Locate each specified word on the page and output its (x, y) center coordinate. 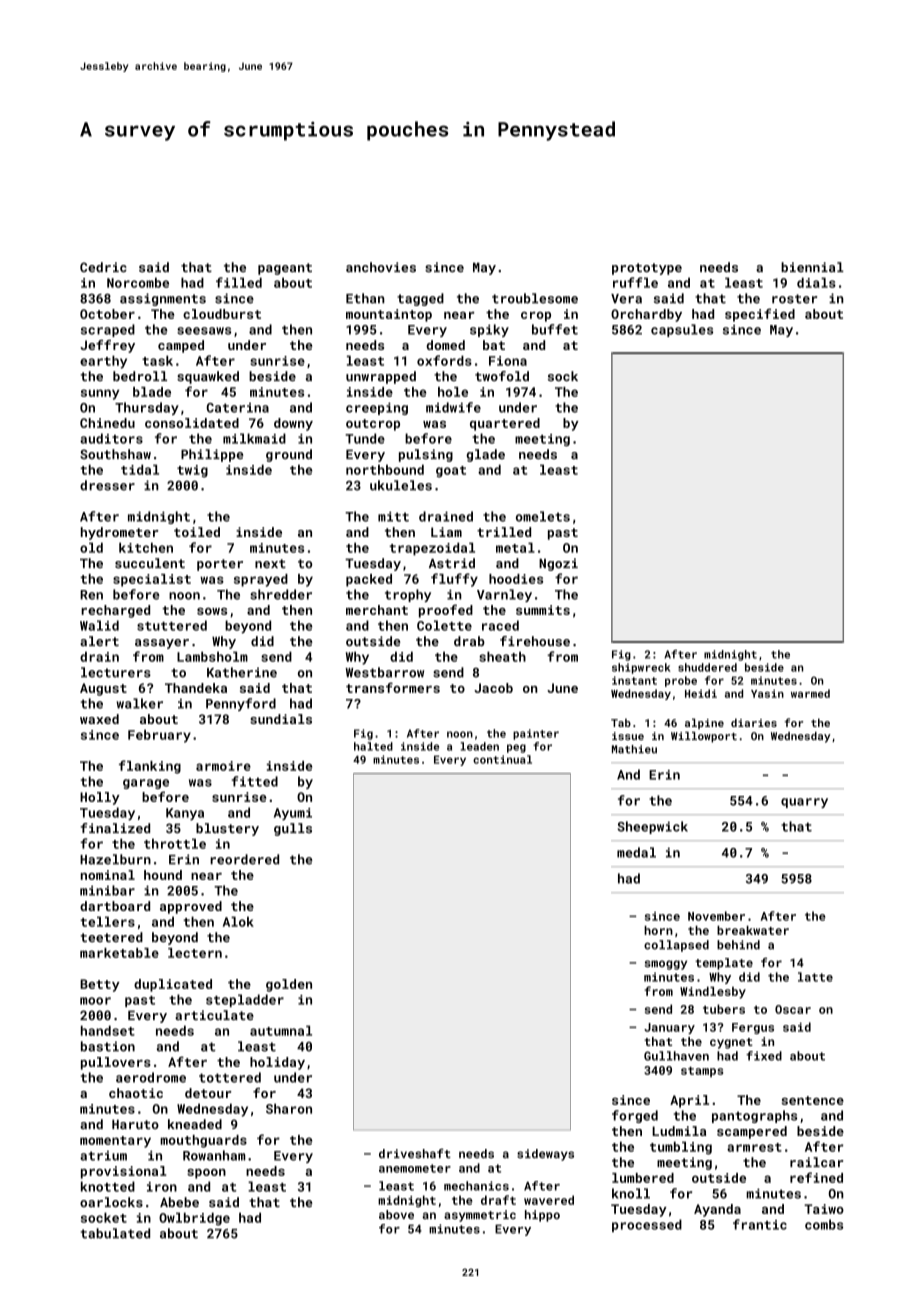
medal (636, 852)
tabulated (115, 1233)
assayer (162, 644)
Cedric (103, 267)
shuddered (707, 667)
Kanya (185, 814)
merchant (377, 610)
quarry (804, 803)
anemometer (415, 1168)
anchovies (381, 267)
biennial (812, 267)
